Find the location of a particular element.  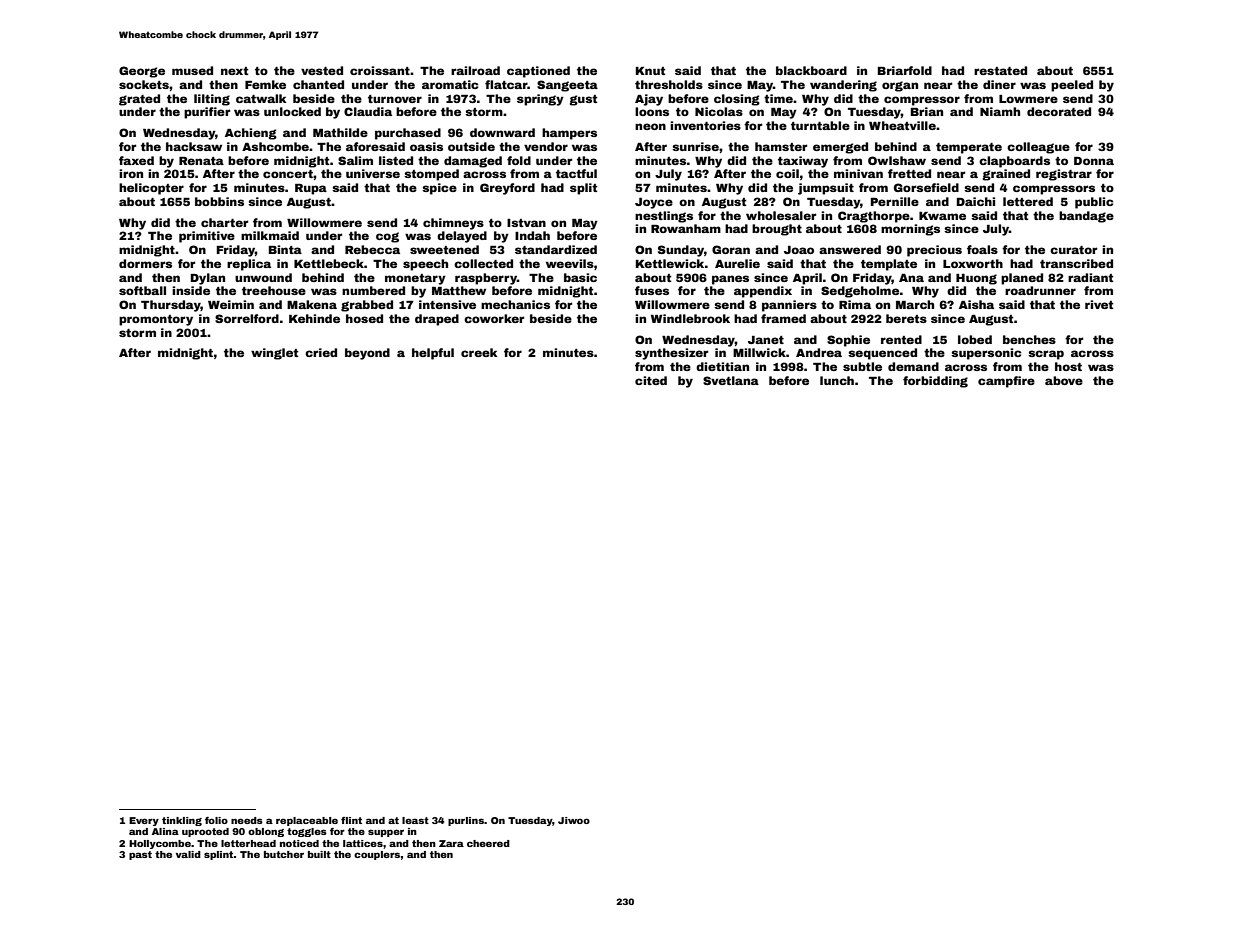

beyond is located at coordinates (367, 354).
